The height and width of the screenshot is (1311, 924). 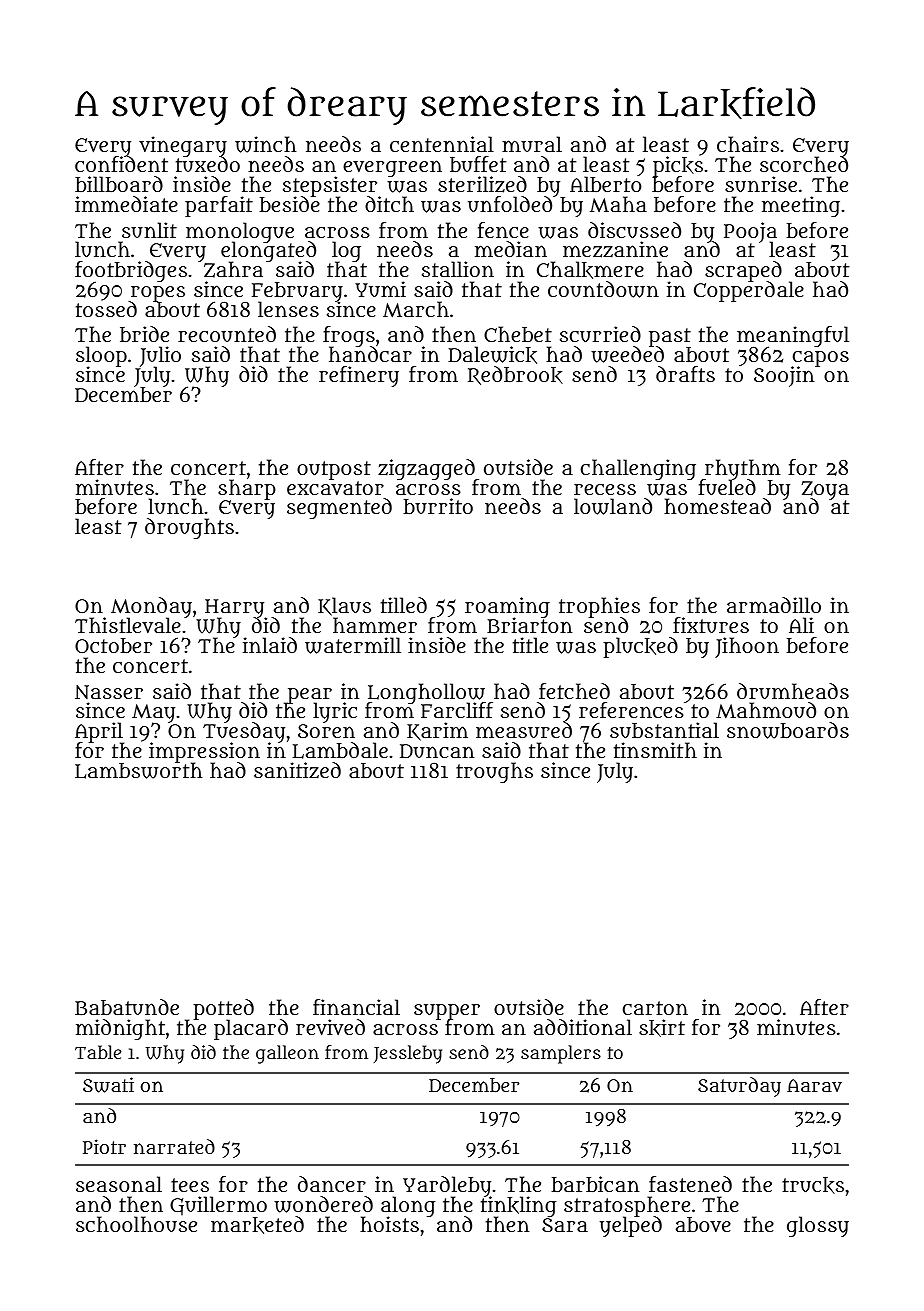 I want to click on centennial, so click(x=442, y=144).
